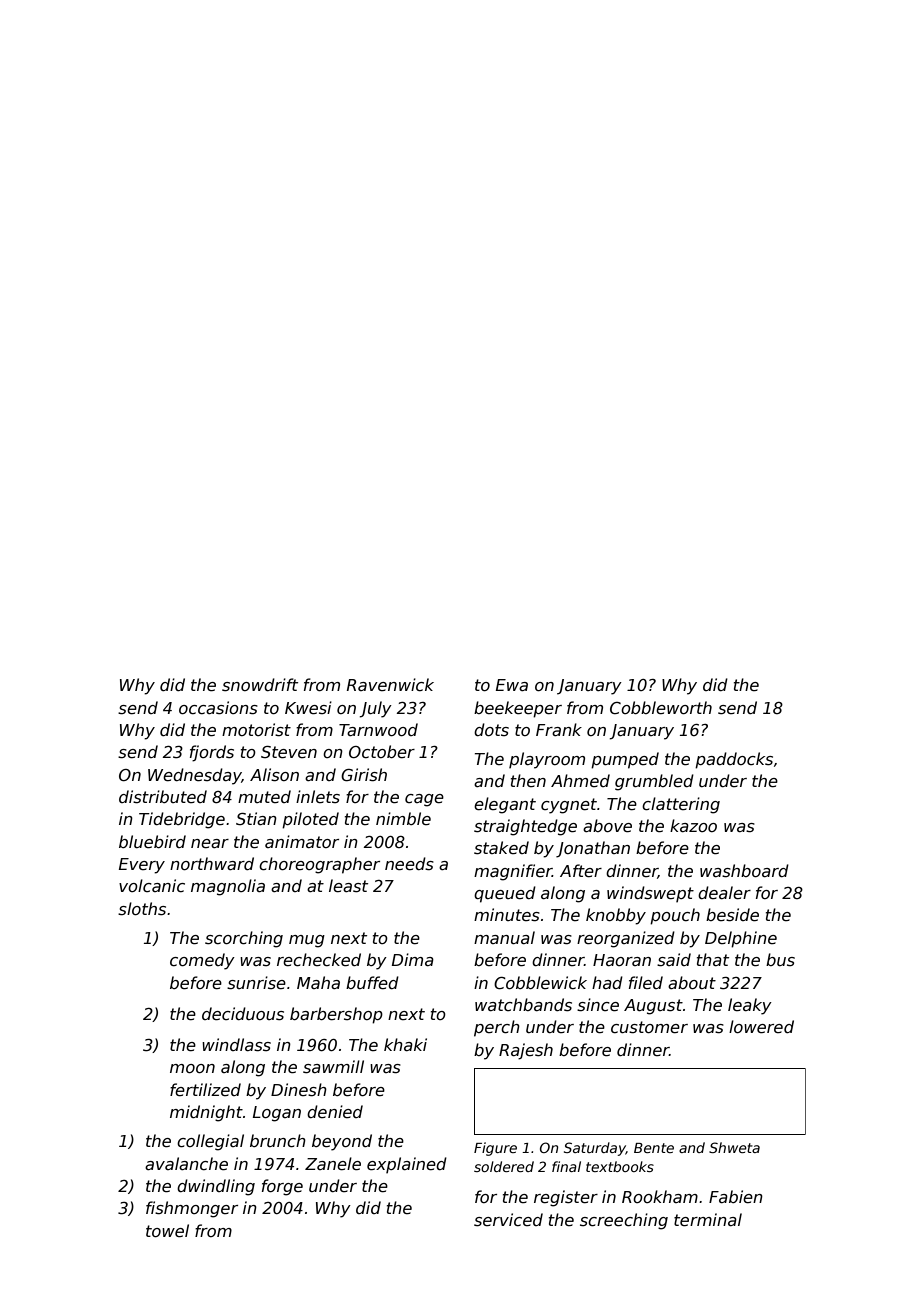 This image has width=924, height=1308. Describe the element at coordinates (661, 708) in the image. I see `Cobbleworth` at that location.
